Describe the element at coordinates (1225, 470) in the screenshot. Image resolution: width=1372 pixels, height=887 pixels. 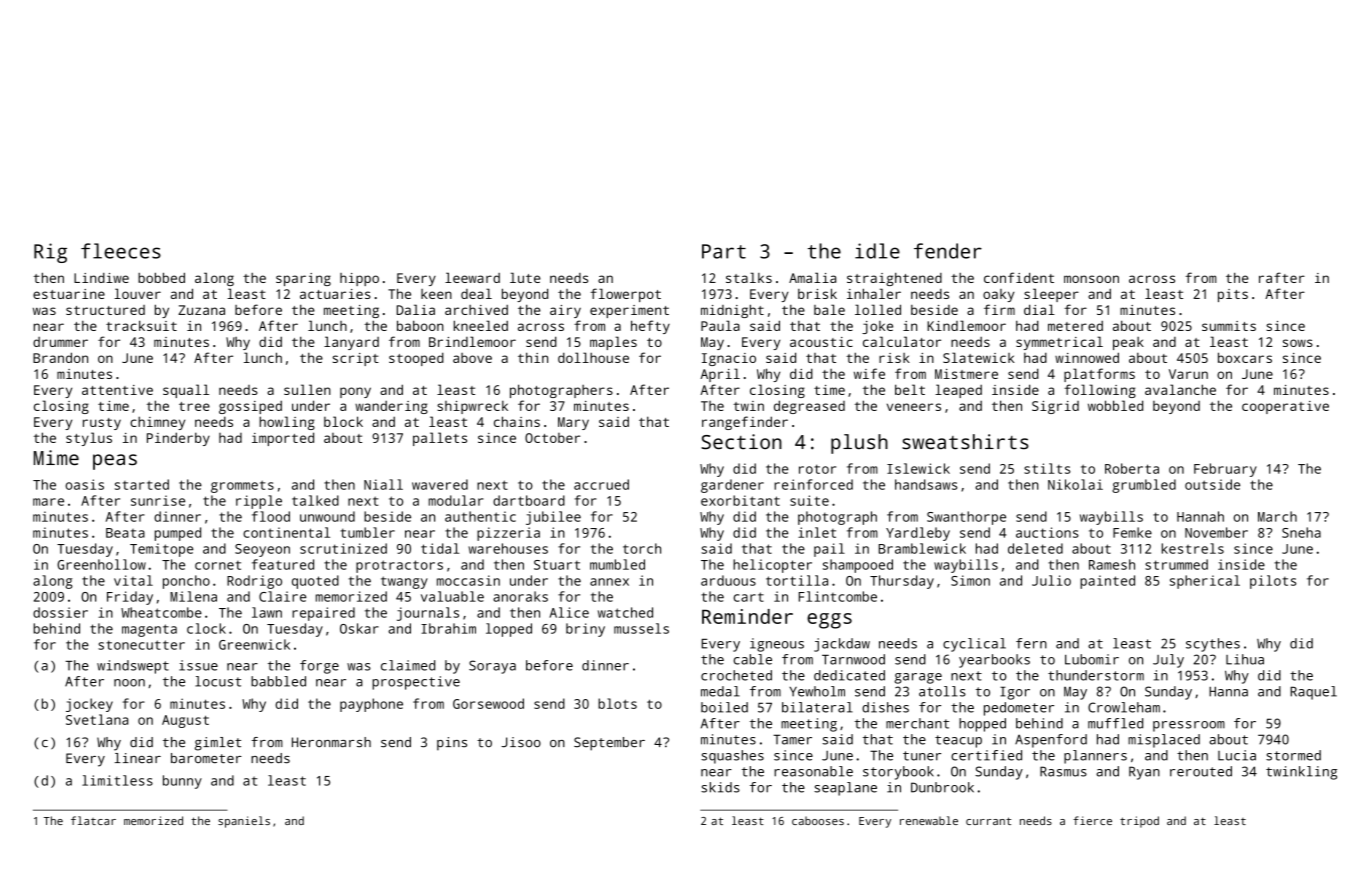
I see `February` at that location.
